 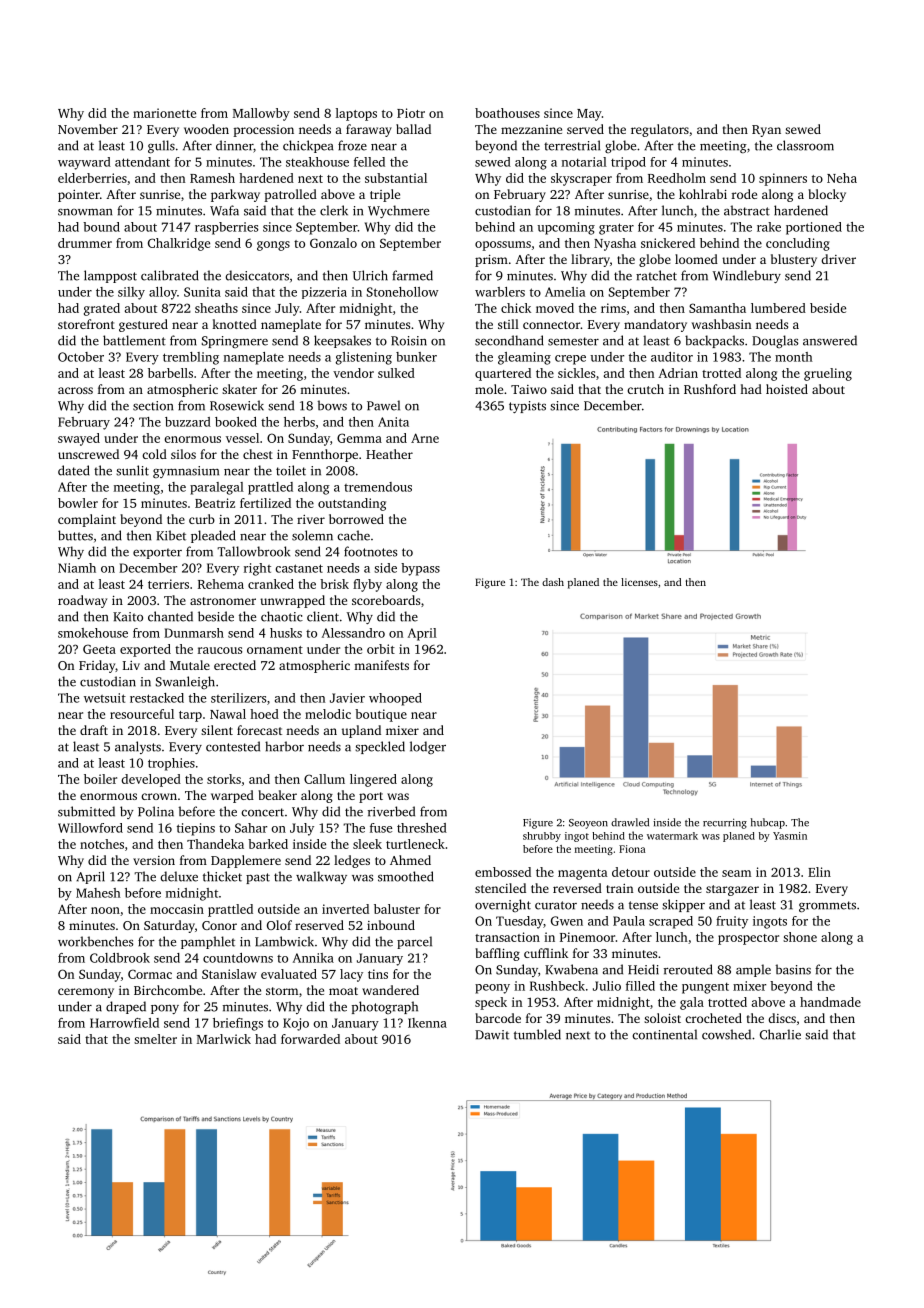 What do you see at coordinates (780, 1034) in the page?
I see `Charlie` at bounding box center [780, 1034].
